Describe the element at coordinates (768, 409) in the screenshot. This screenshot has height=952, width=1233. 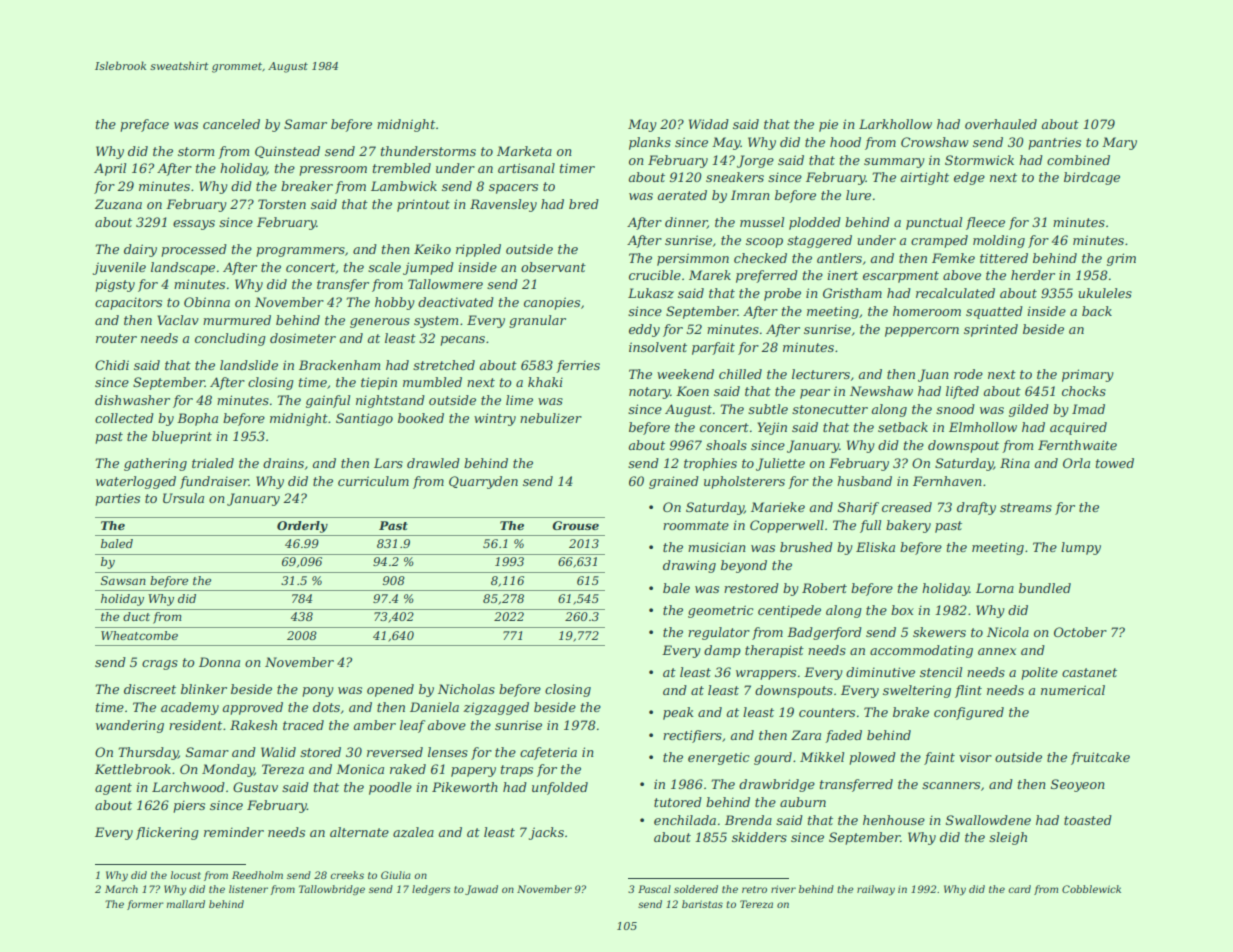
I see `subtle` at that location.
